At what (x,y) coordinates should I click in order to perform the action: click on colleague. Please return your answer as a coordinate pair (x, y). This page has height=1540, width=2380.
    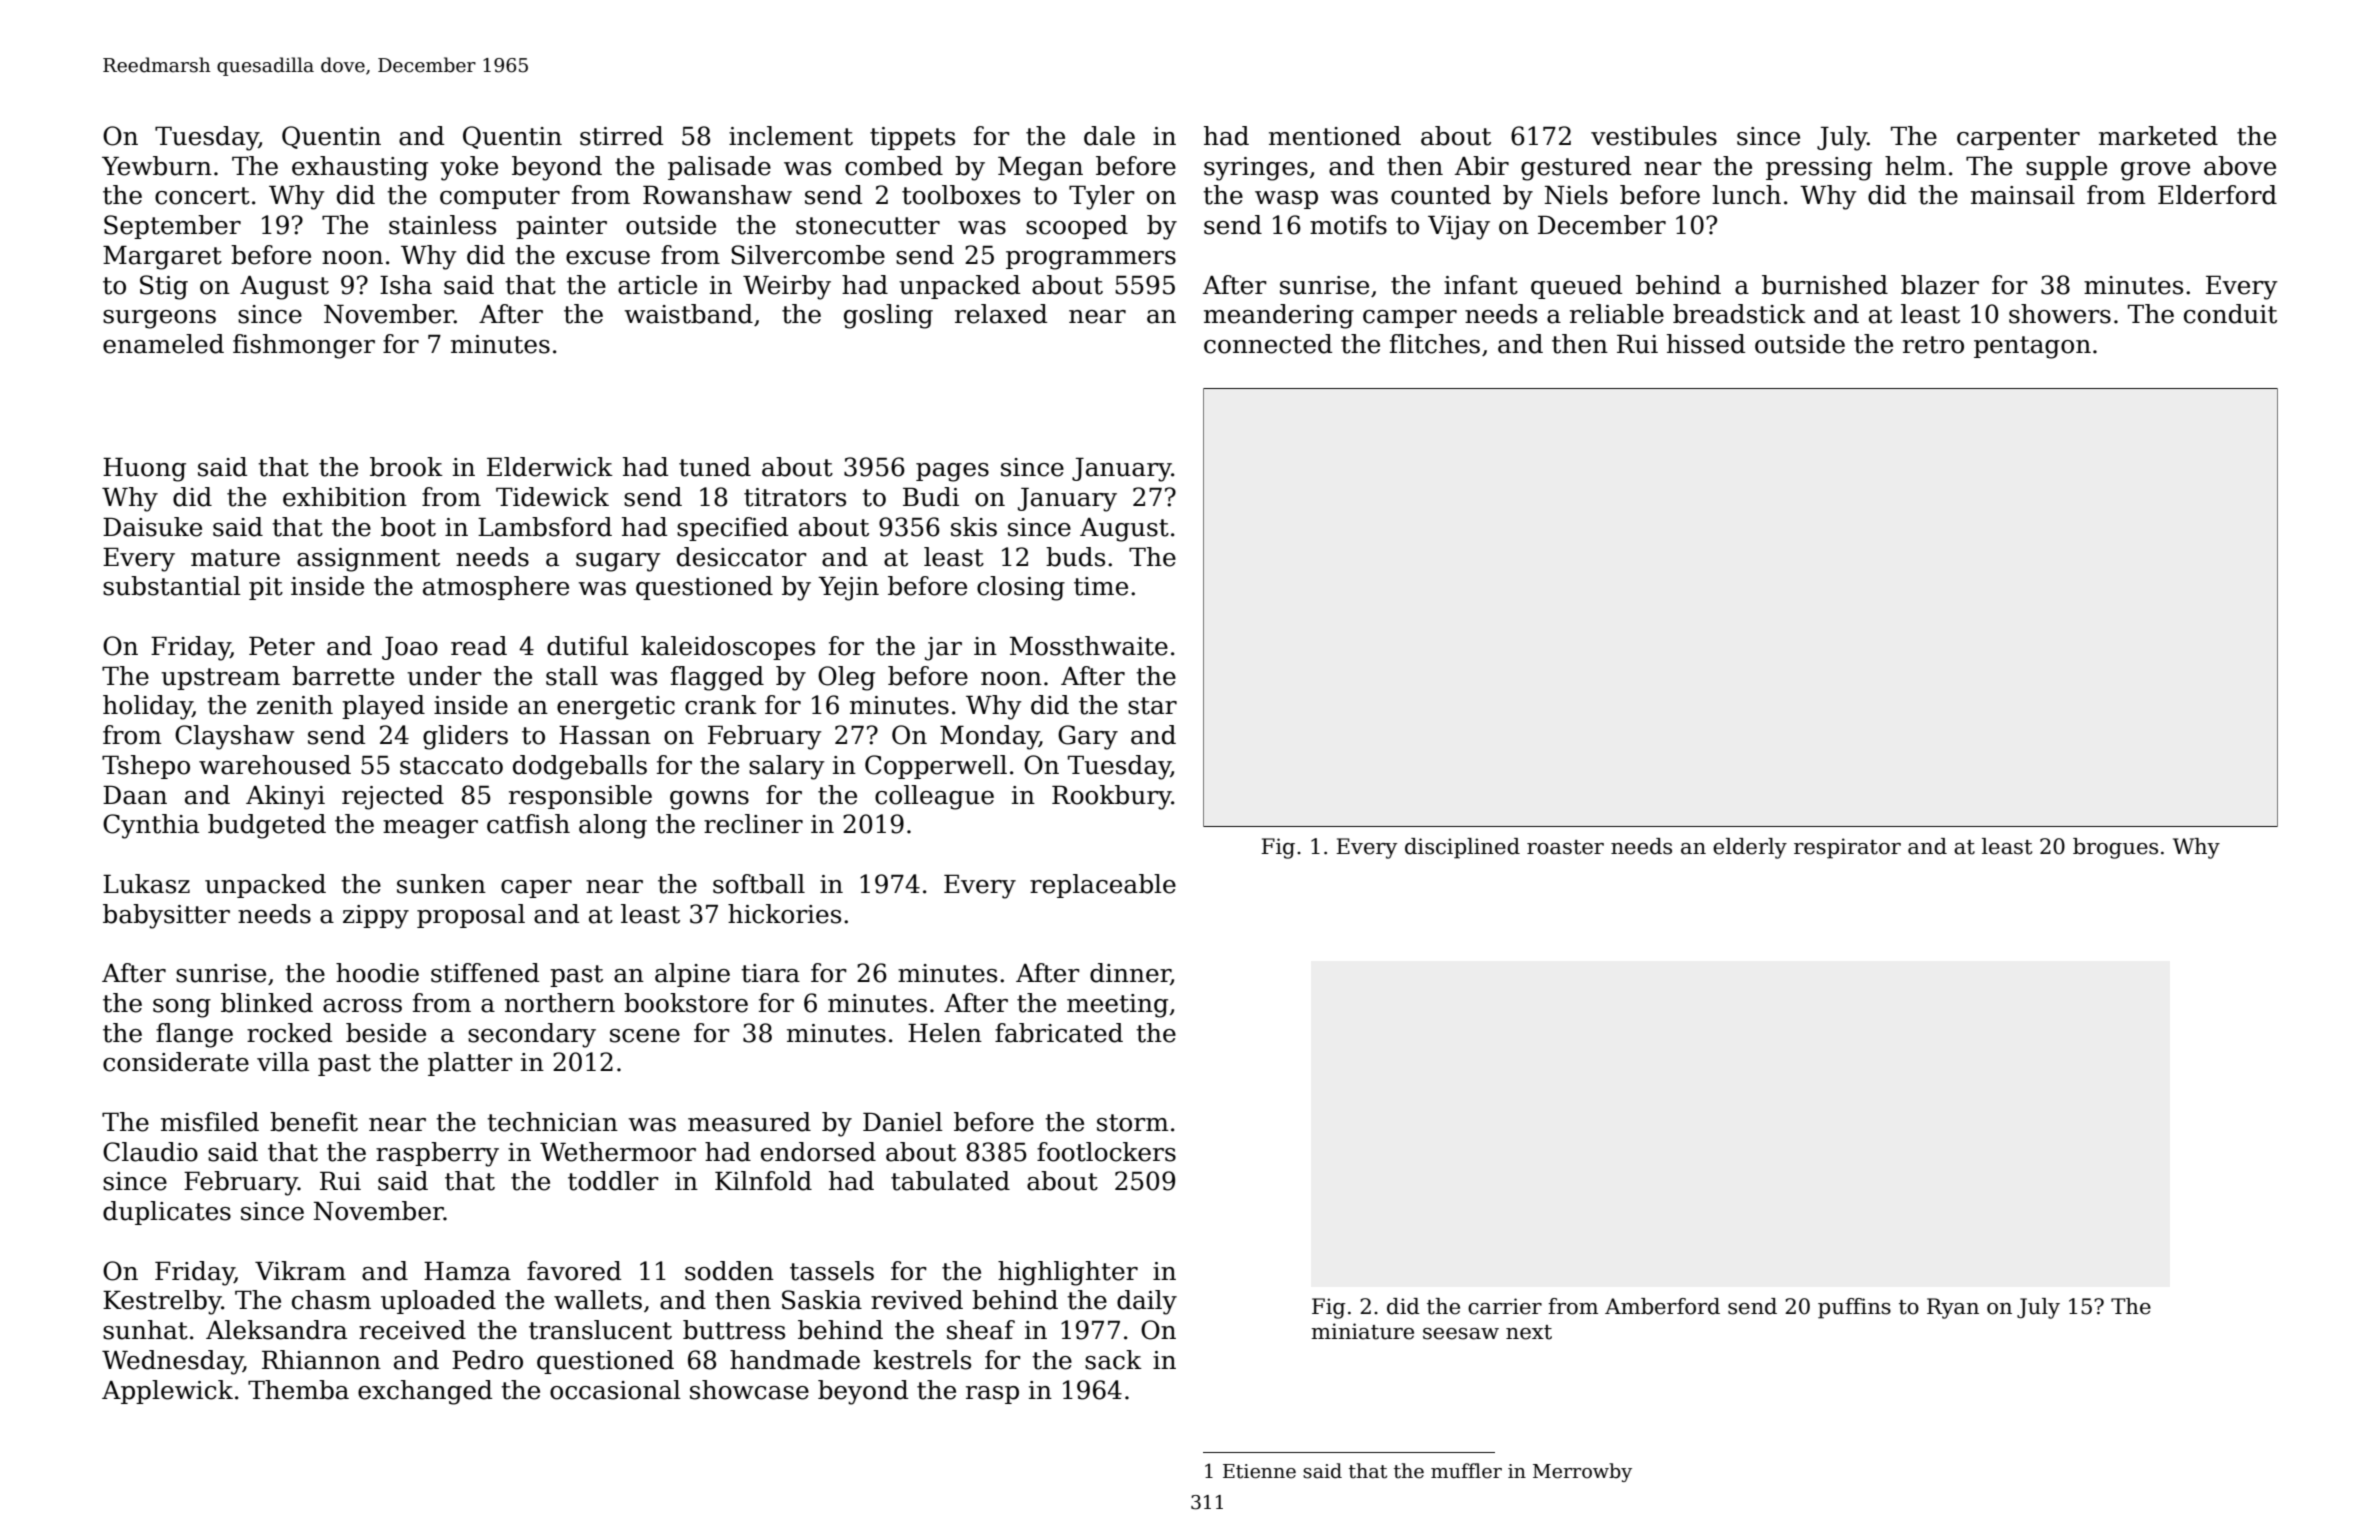
    Looking at the image, I should click on (934, 797).
